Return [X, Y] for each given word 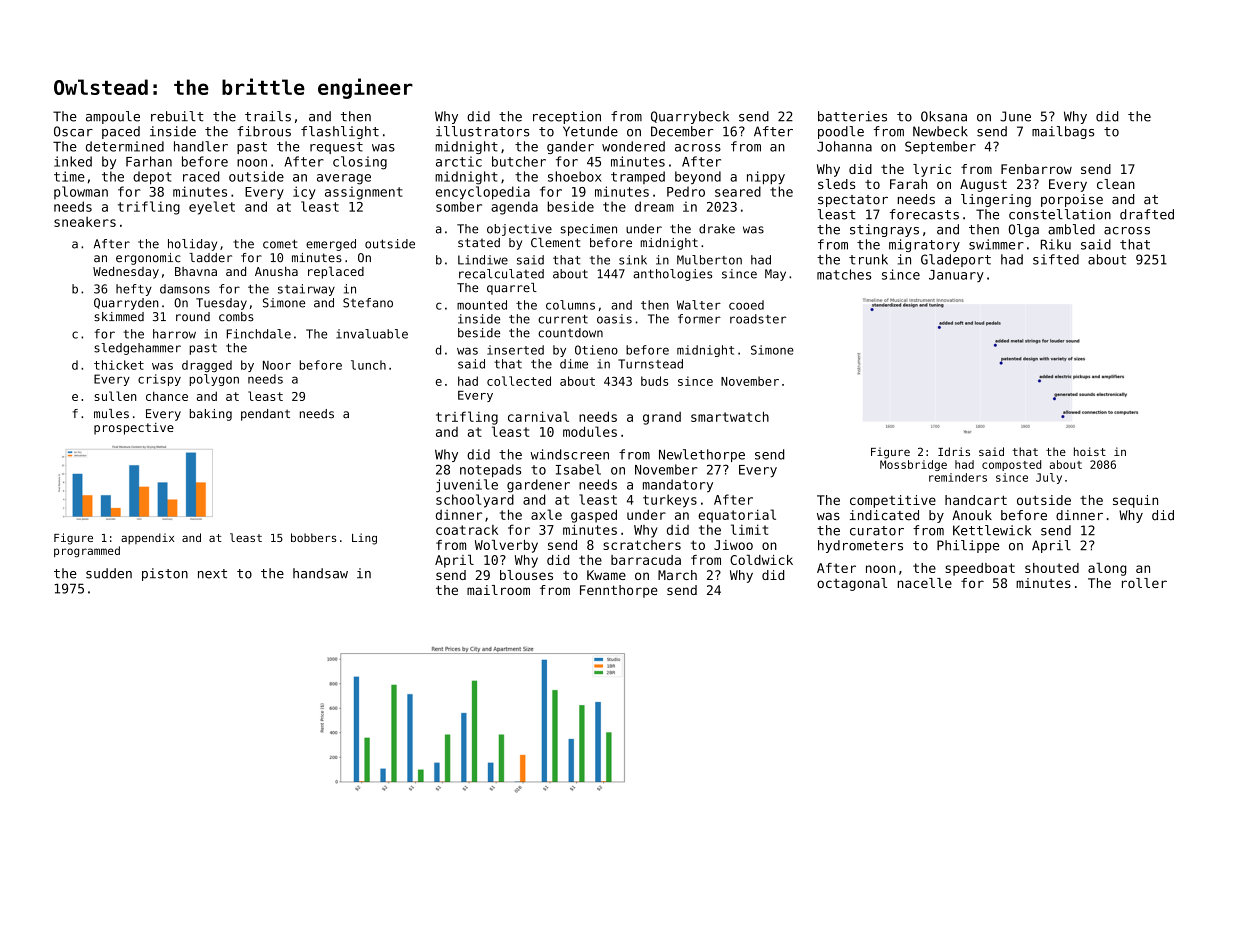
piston [165, 574]
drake [717, 229]
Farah [908, 184]
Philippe [968, 546]
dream [654, 206]
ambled [1071, 229]
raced [201, 176]
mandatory [678, 485]
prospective [134, 429]
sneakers [85, 222]
